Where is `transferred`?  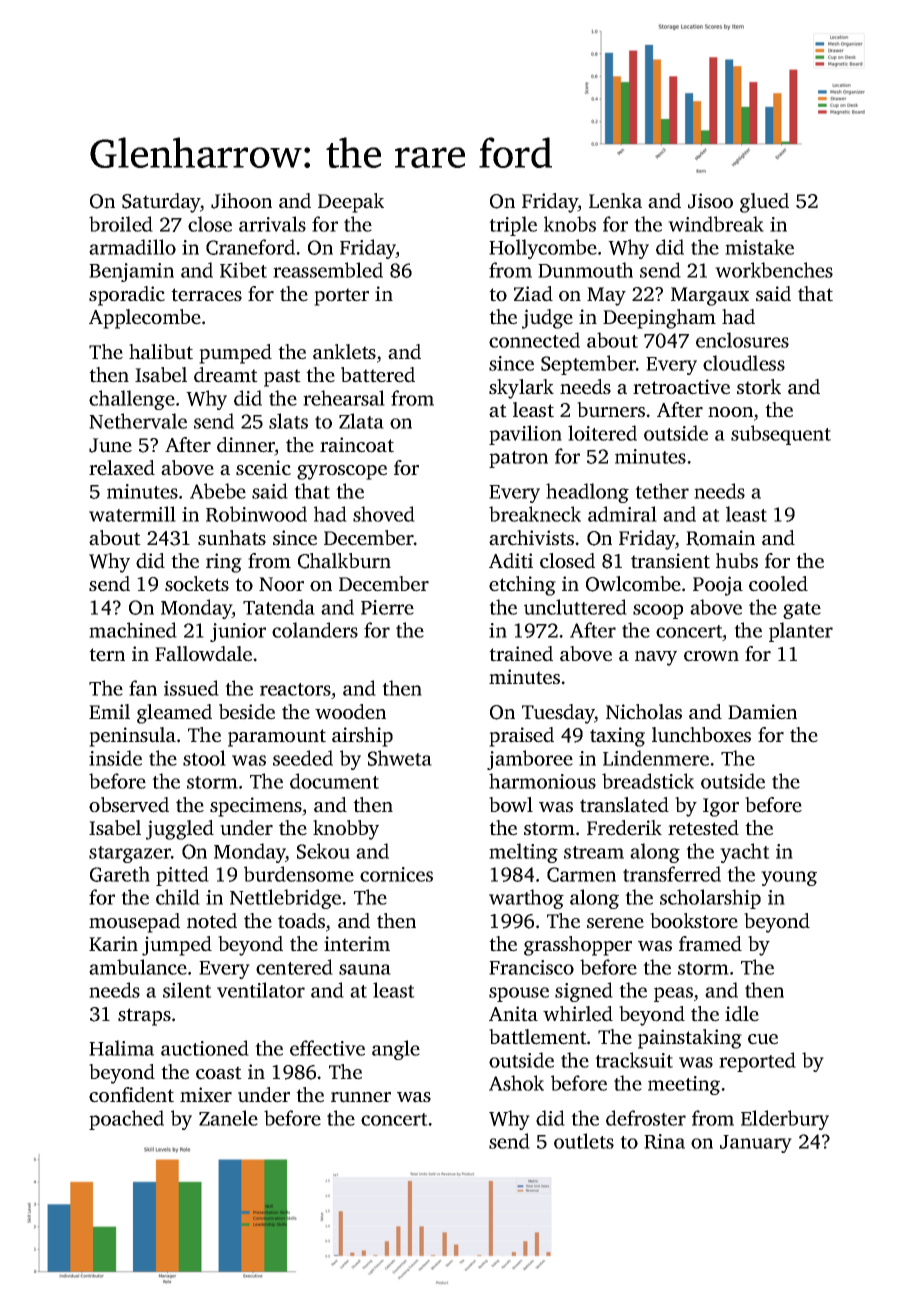
transferred is located at coordinates (672, 874).
